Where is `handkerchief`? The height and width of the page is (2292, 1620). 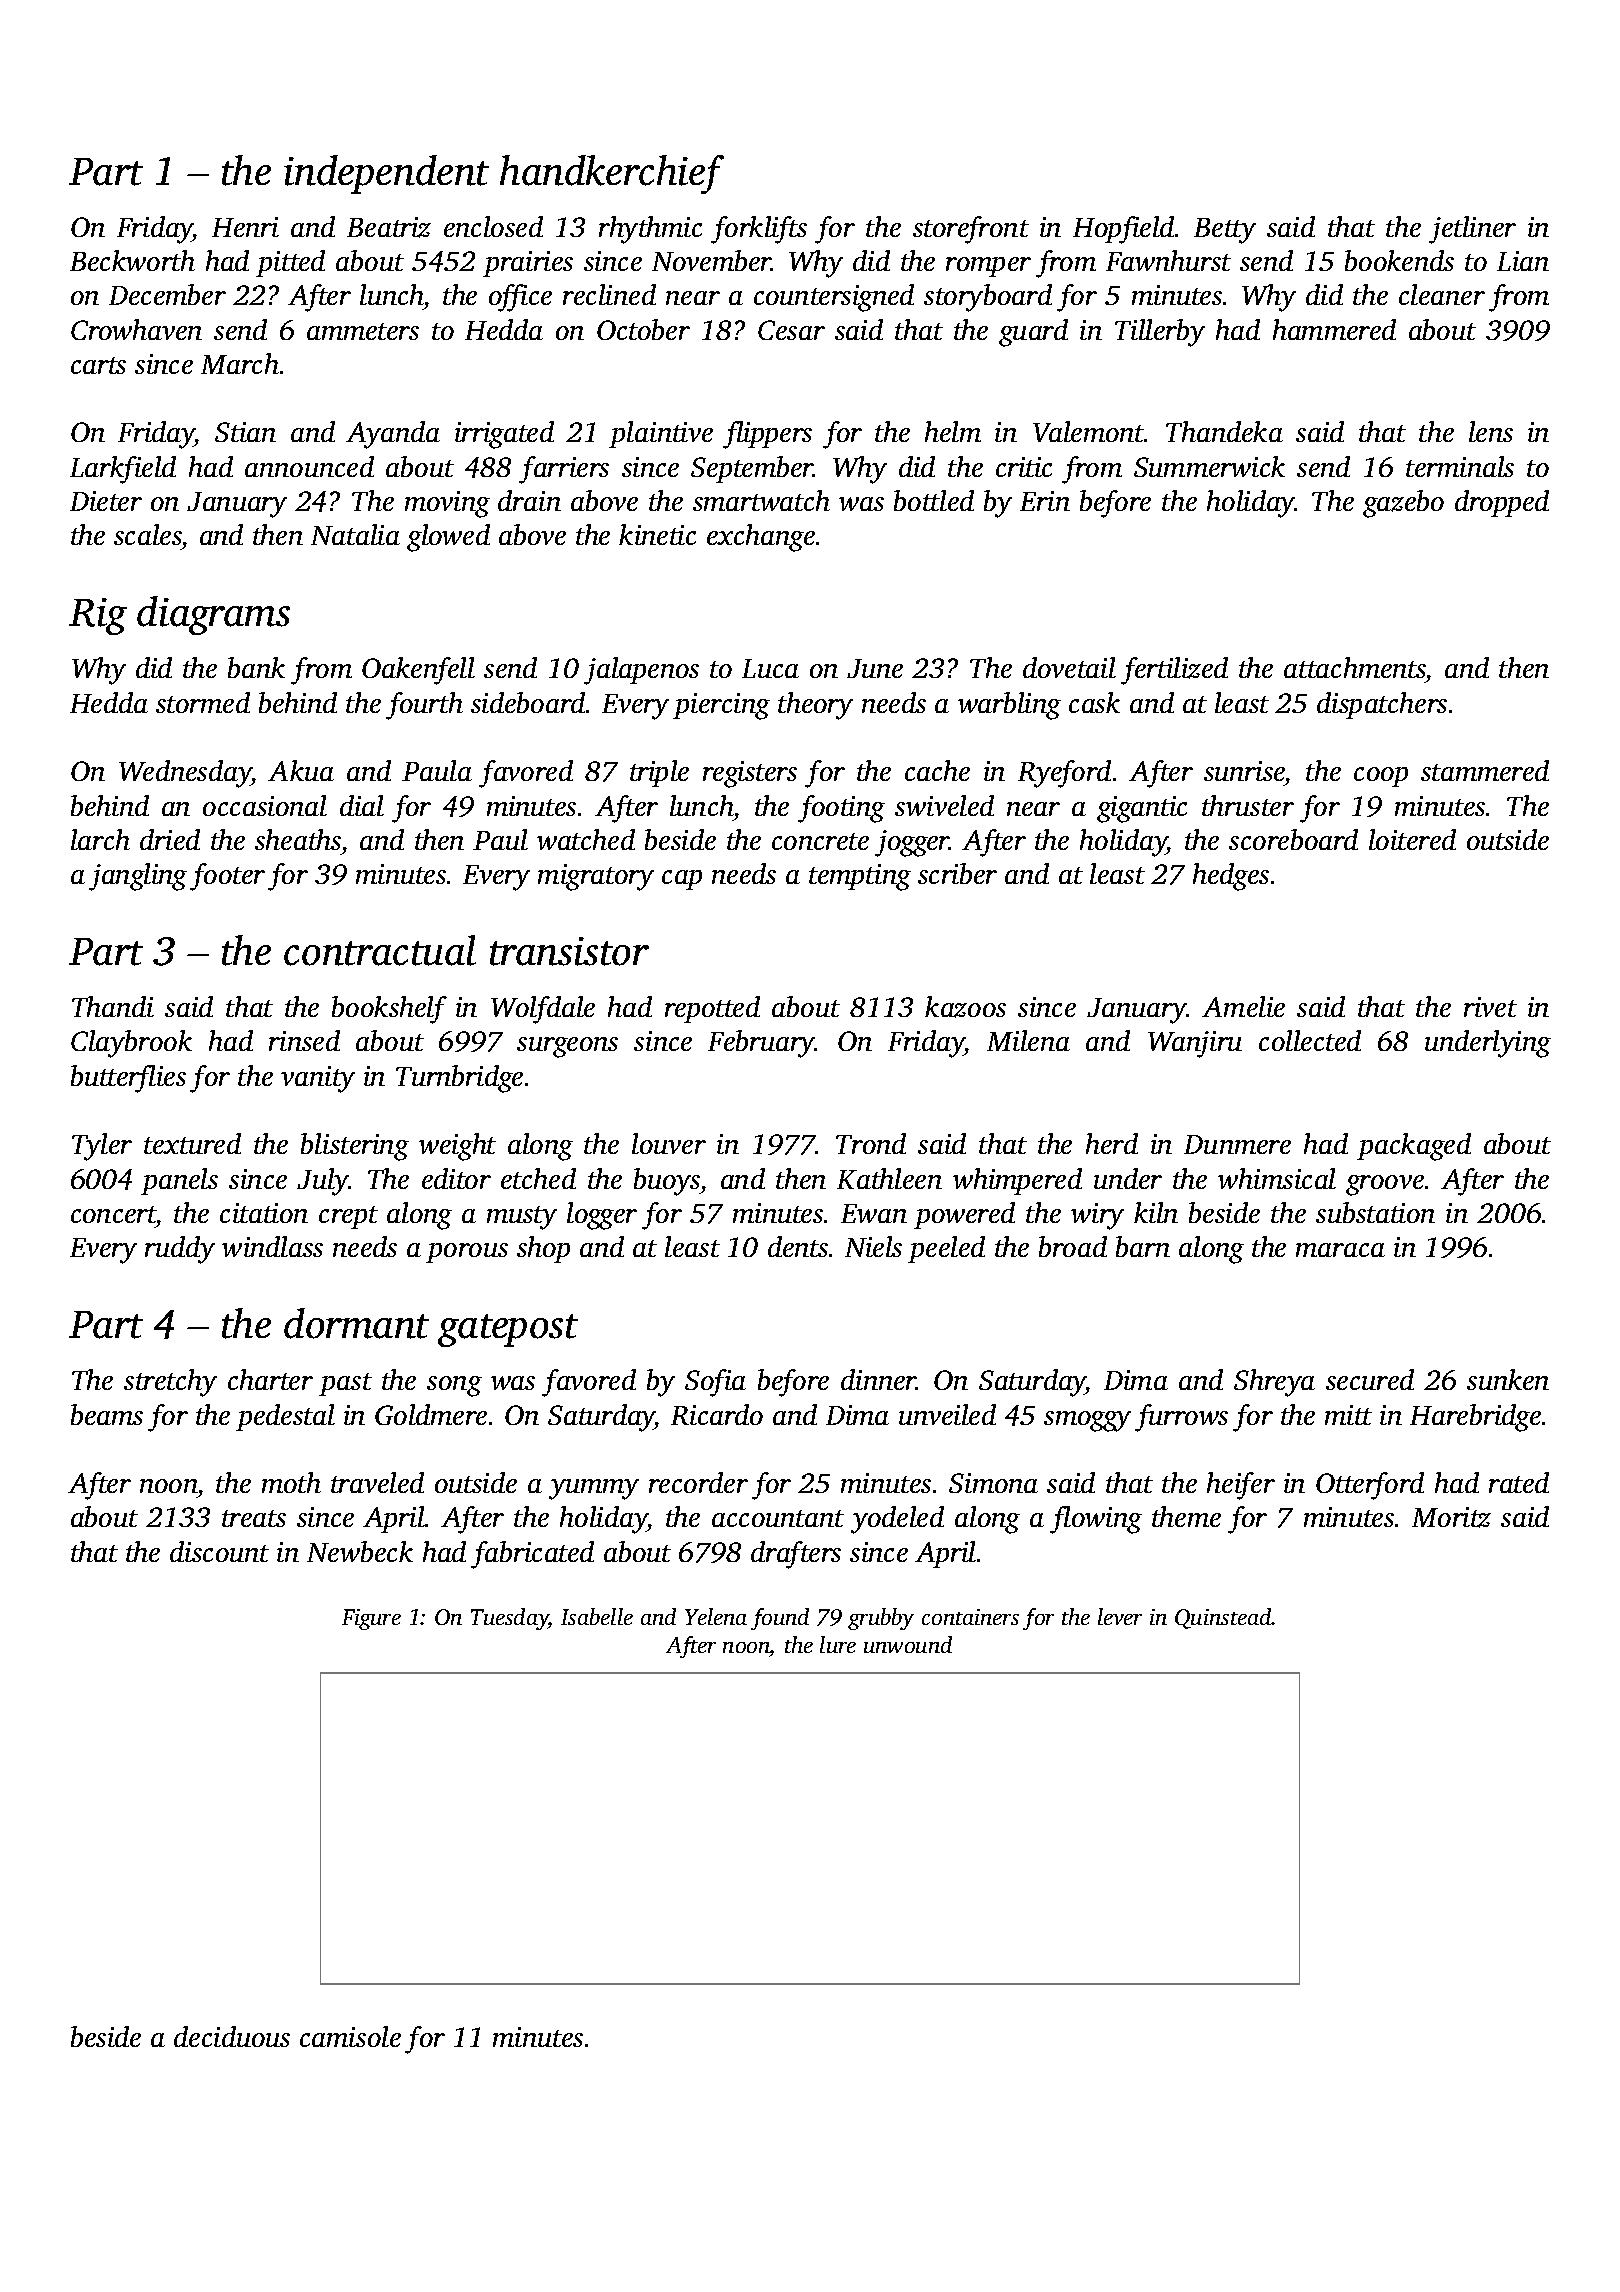 handkerchief is located at coordinates (612, 174).
